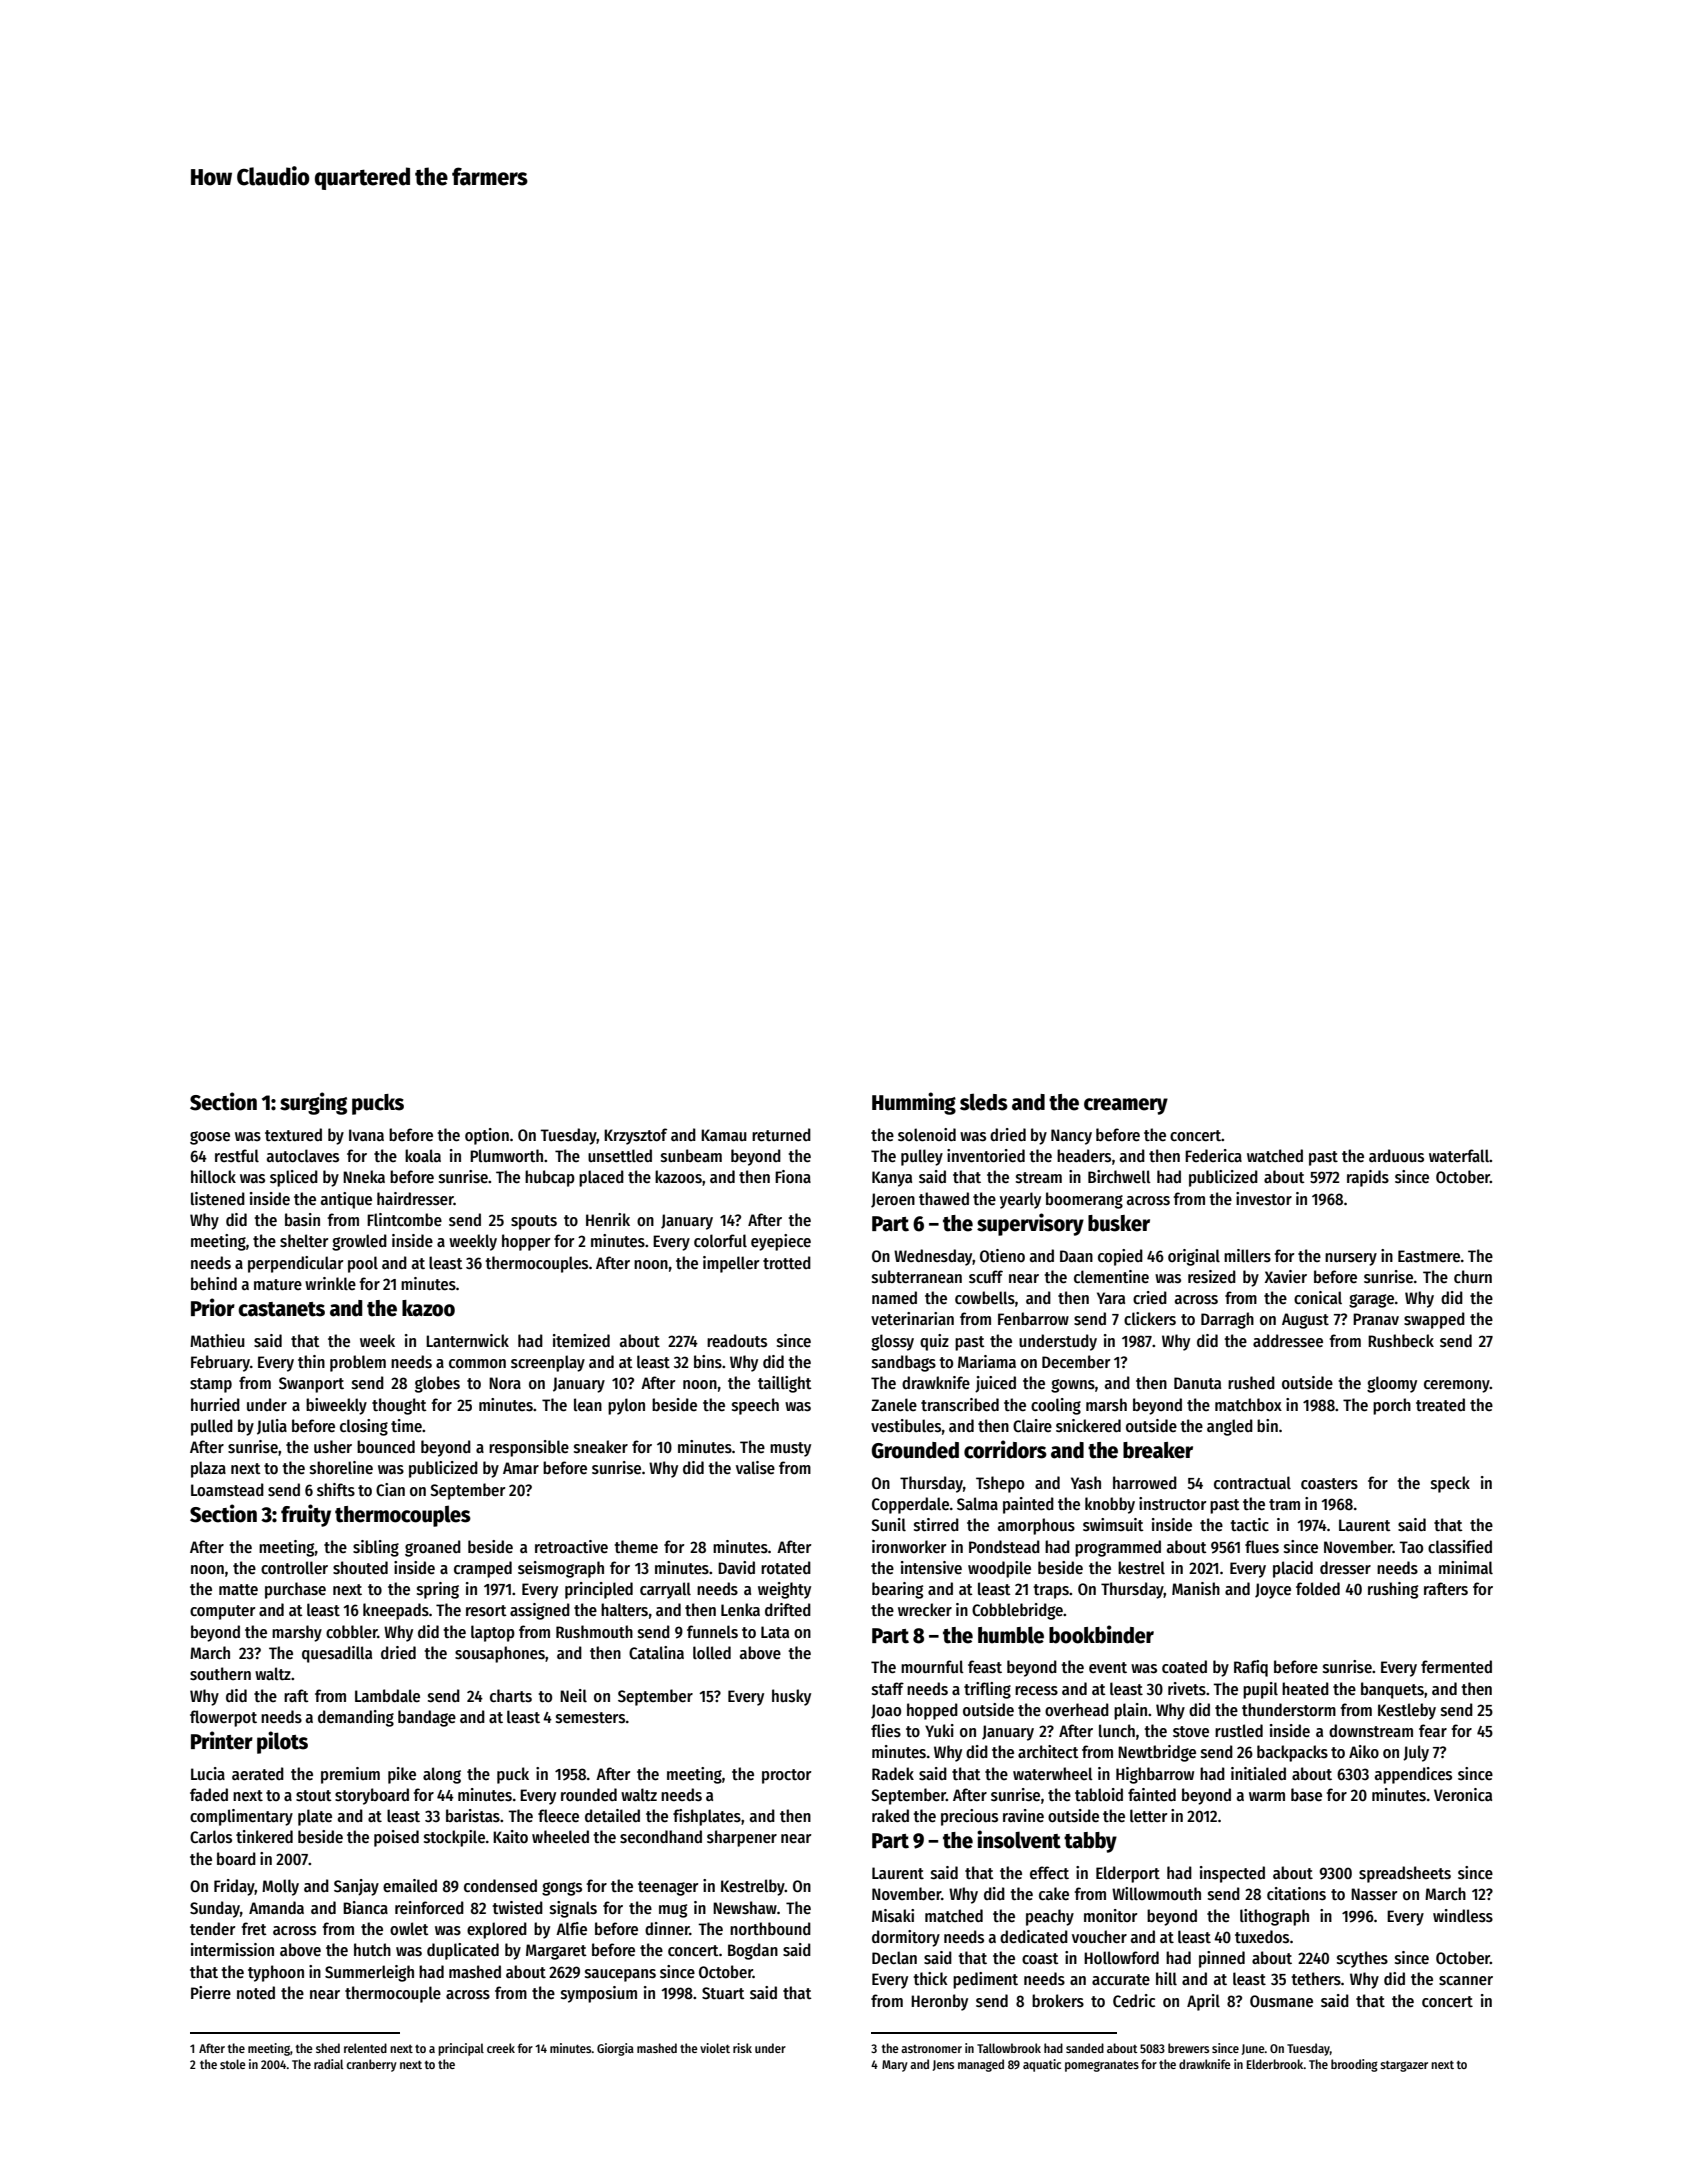 This page has width=1683, height=2178. I want to click on impeller, so click(731, 1264).
